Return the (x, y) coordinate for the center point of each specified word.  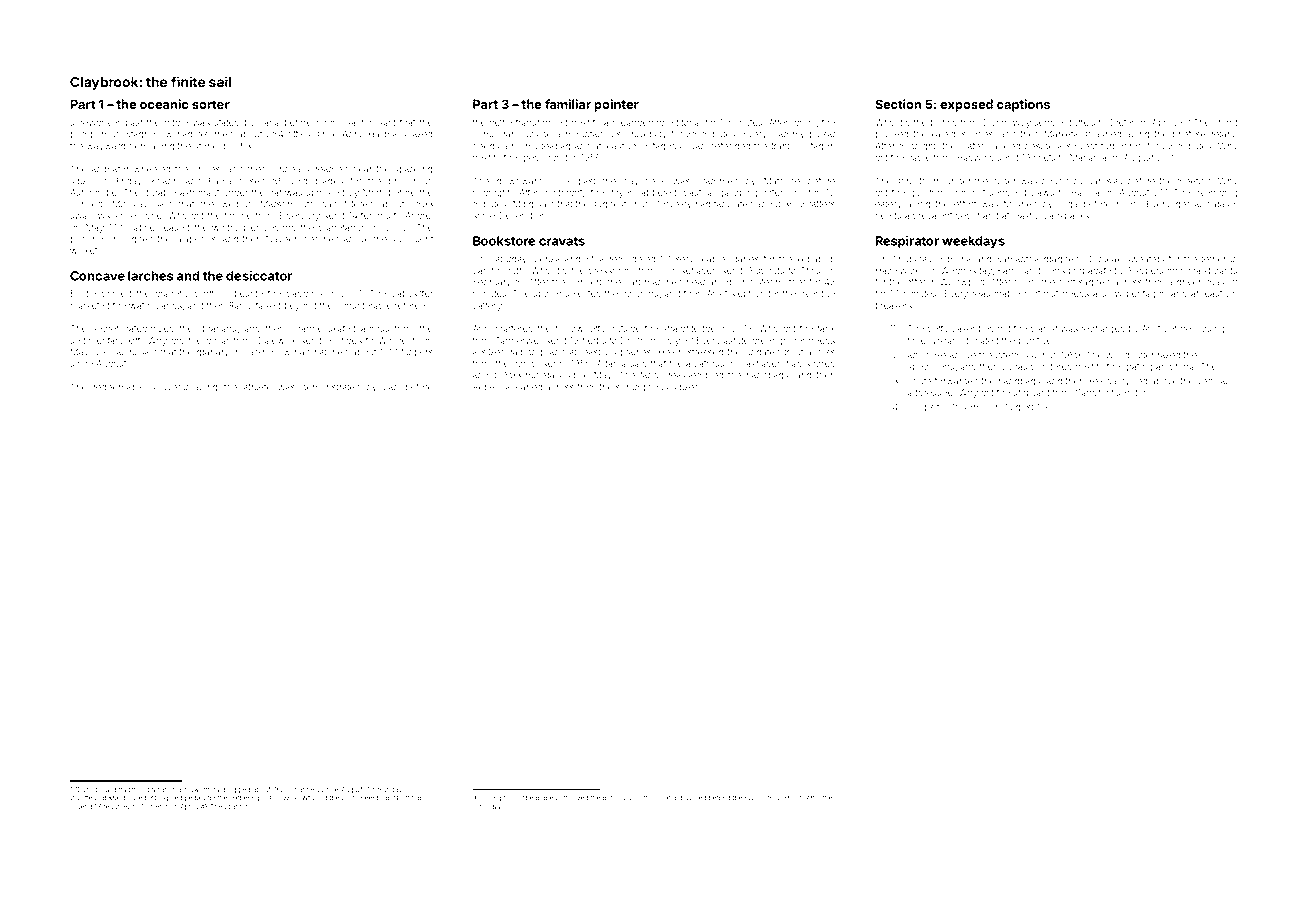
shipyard (1031, 393)
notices (614, 798)
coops (921, 408)
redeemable (119, 387)
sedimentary (96, 341)
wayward (105, 147)
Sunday (390, 790)
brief (1182, 134)
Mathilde (782, 181)
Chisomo (967, 407)
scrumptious (642, 388)
